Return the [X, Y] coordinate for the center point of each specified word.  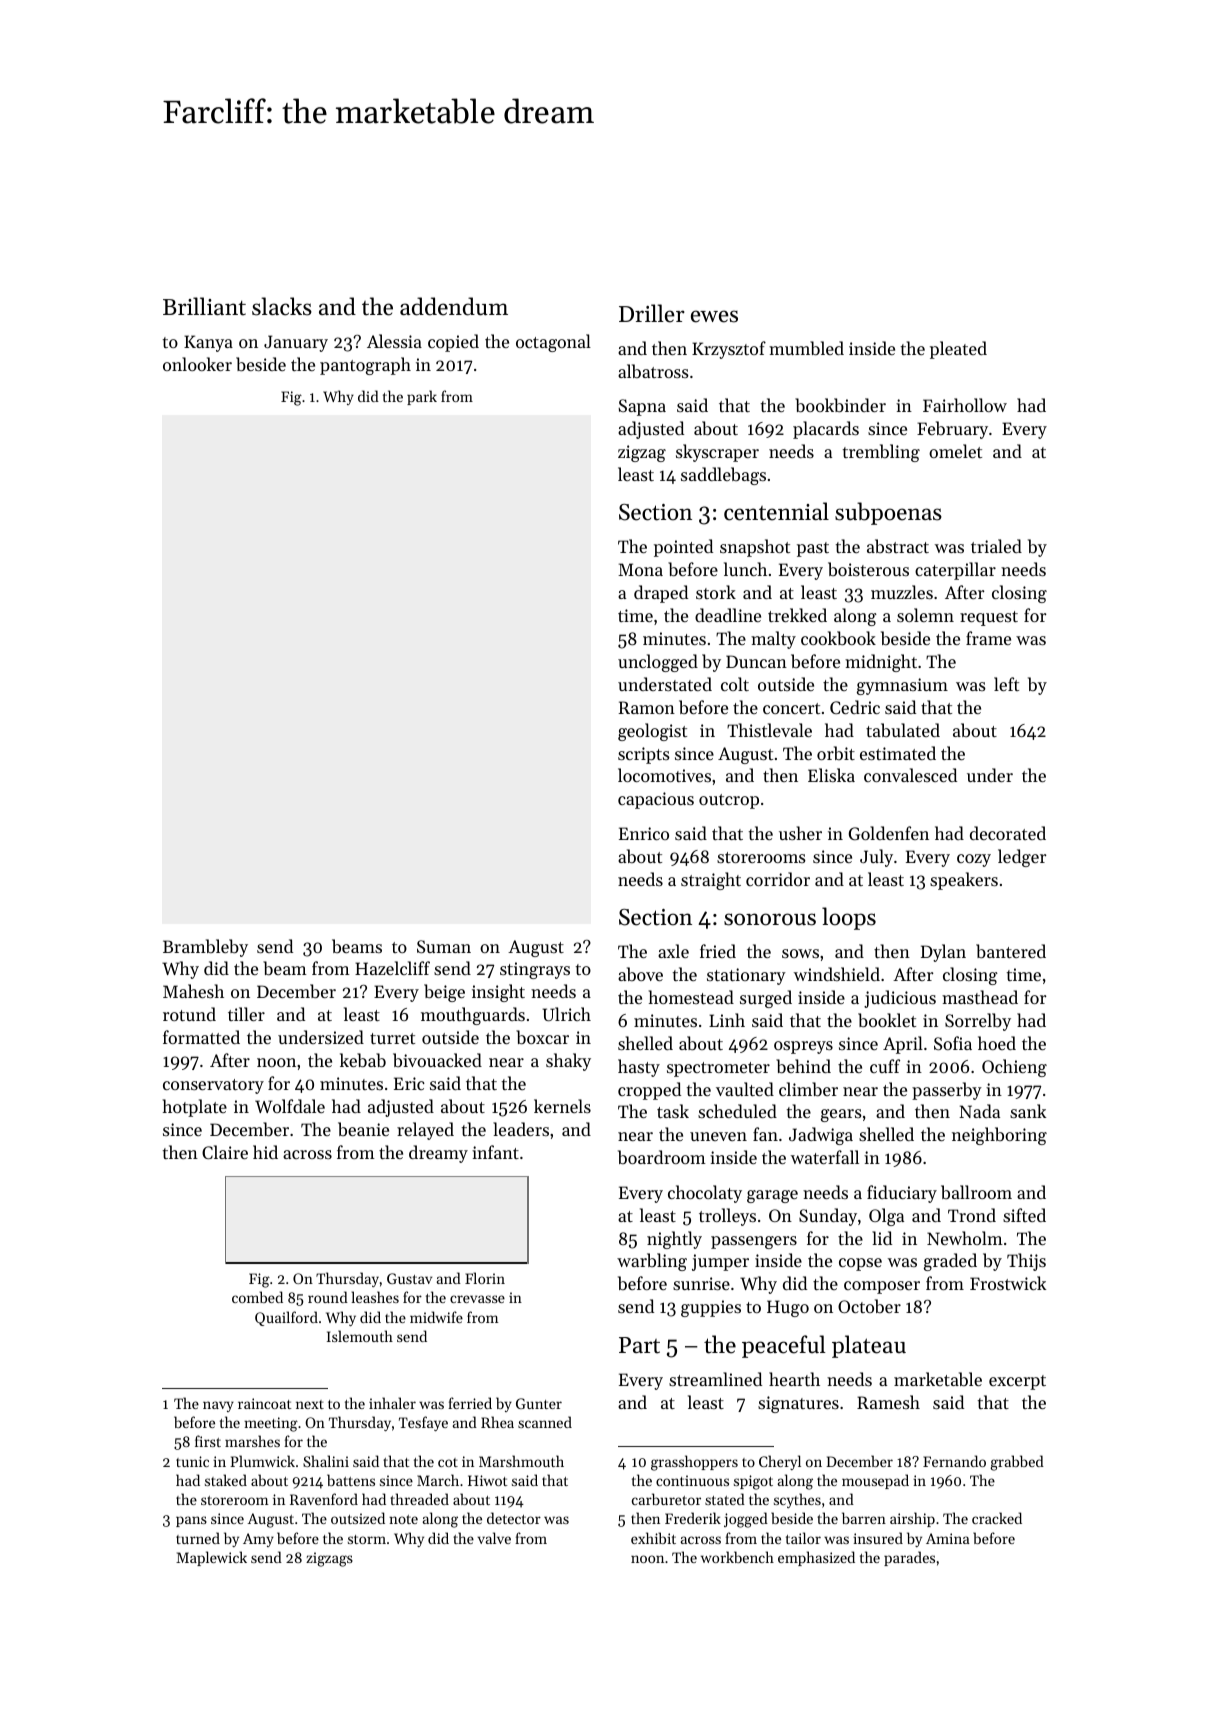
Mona [640, 569]
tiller [246, 1014]
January [296, 343]
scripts [644, 755]
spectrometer [718, 1069]
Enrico [644, 833]
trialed [996, 546]
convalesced [910, 775]
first [208, 1441]
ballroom [976, 1192]
